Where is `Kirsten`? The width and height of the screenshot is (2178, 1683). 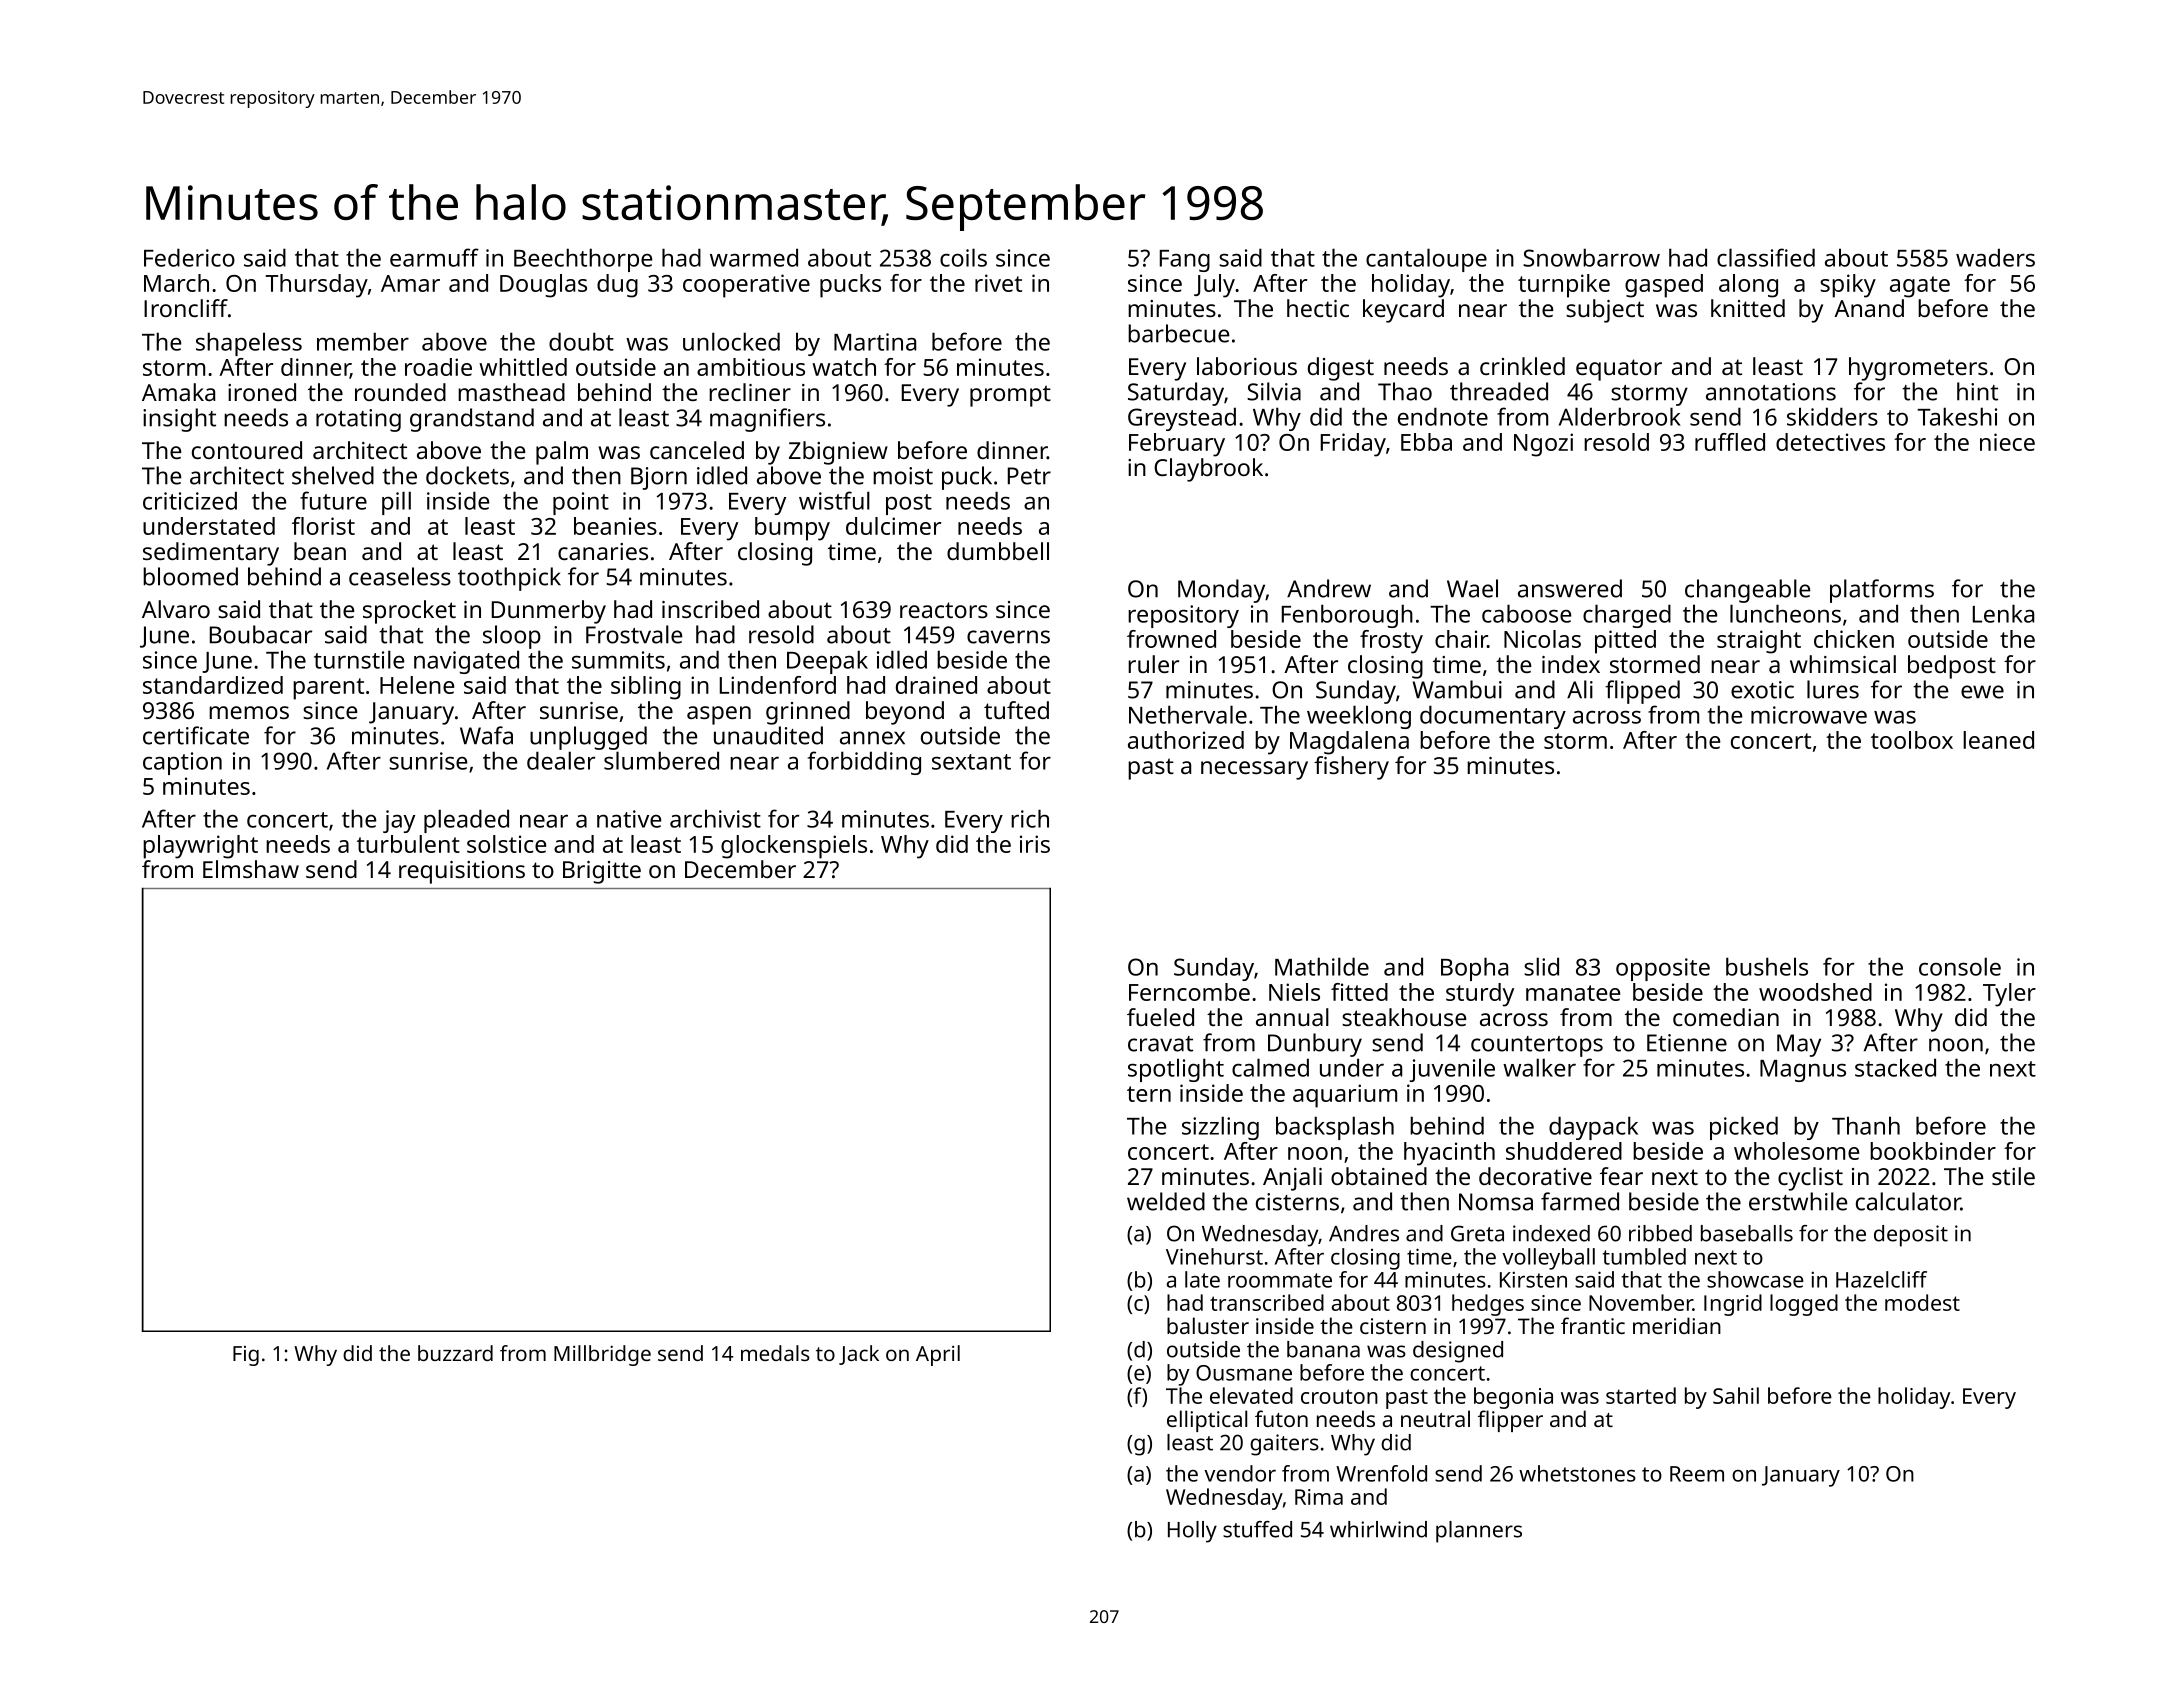
Kirsten is located at coordinates (1533, 1279).
